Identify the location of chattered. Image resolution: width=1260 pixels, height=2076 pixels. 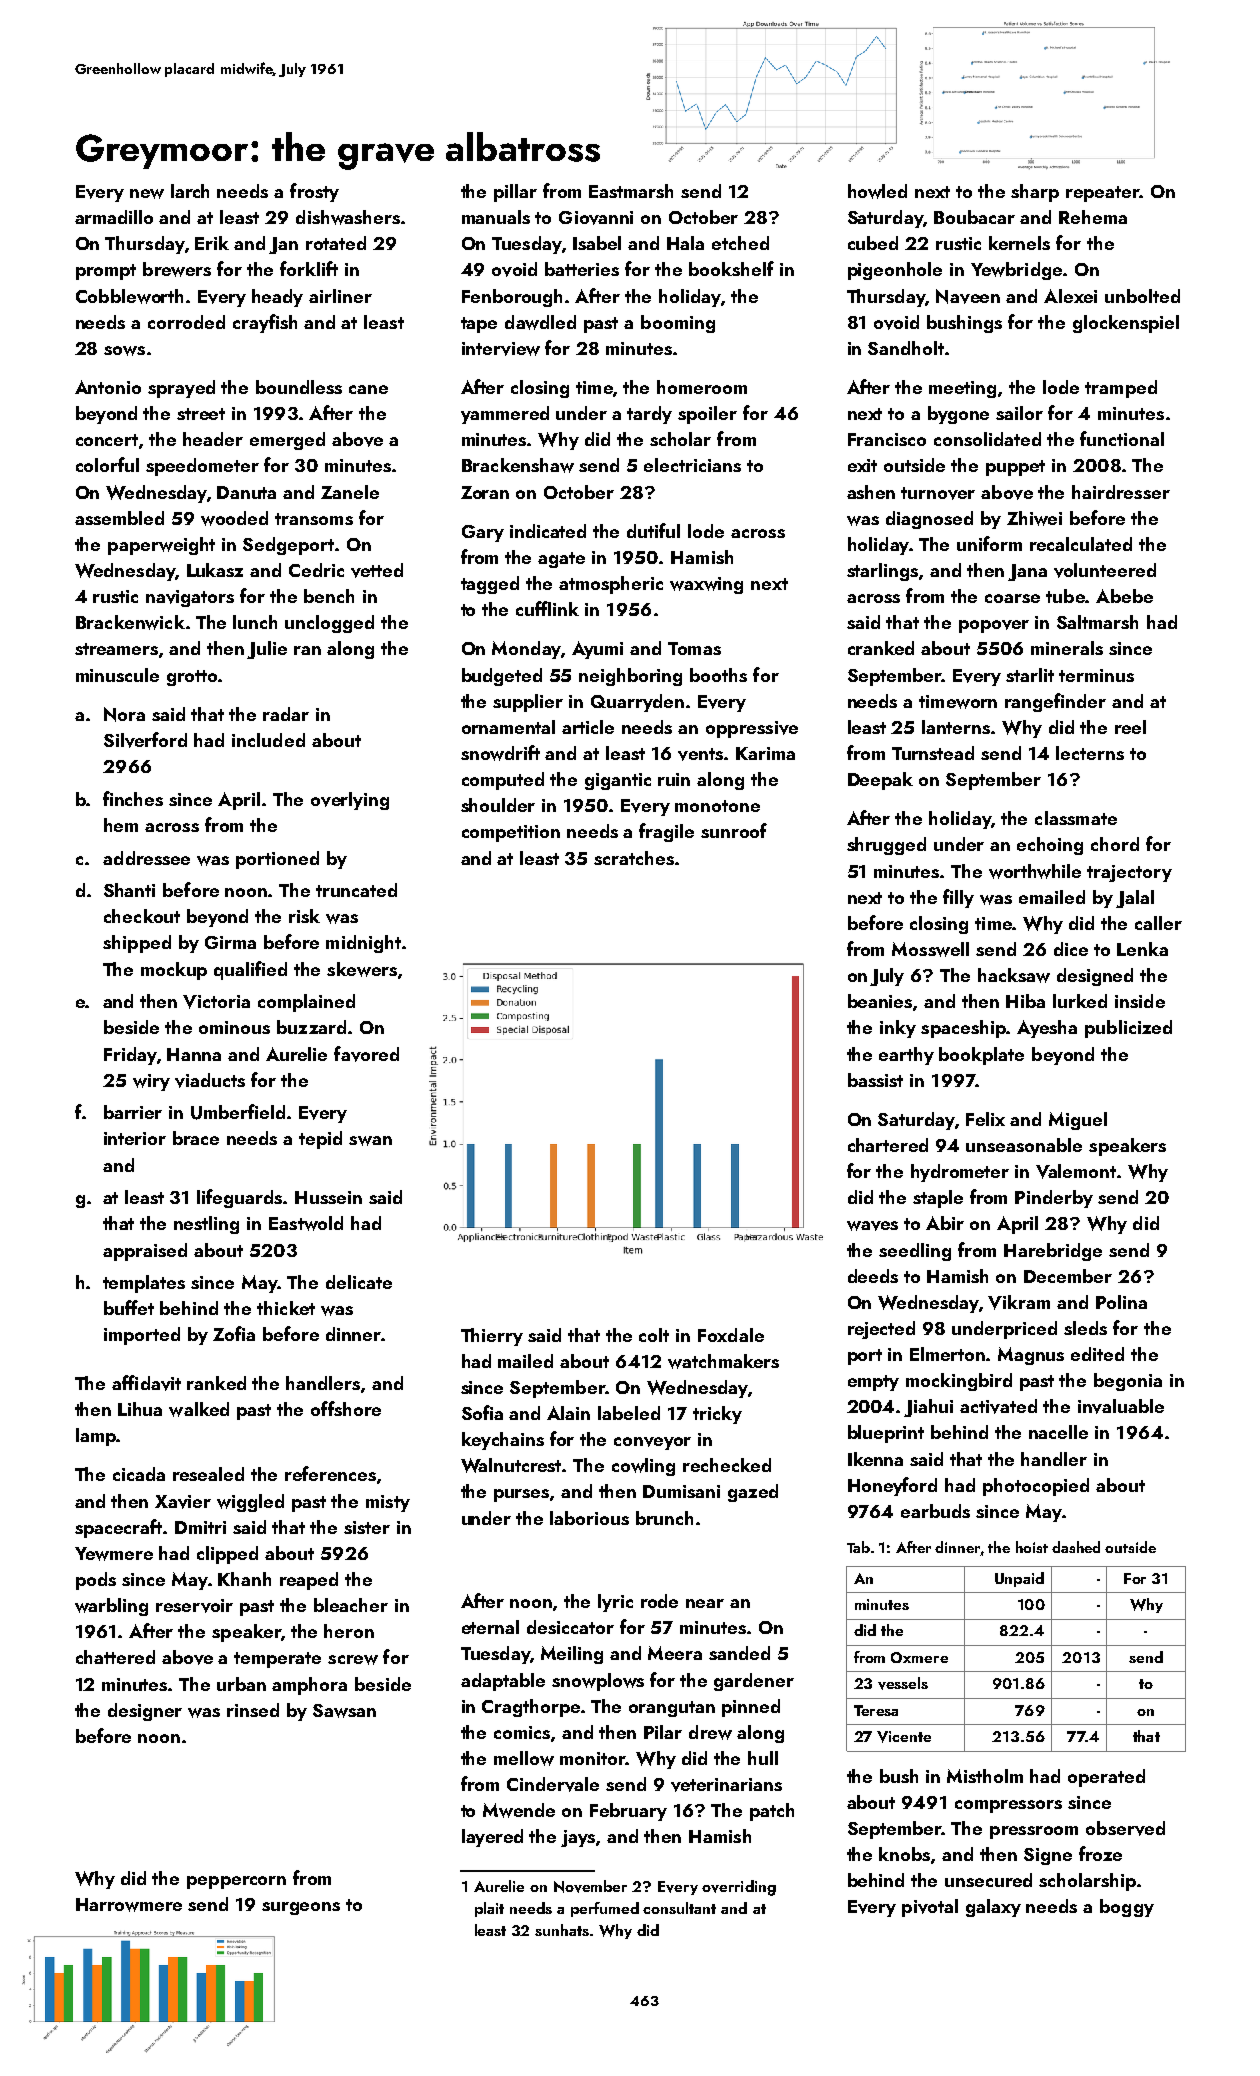
(115, 1657).
